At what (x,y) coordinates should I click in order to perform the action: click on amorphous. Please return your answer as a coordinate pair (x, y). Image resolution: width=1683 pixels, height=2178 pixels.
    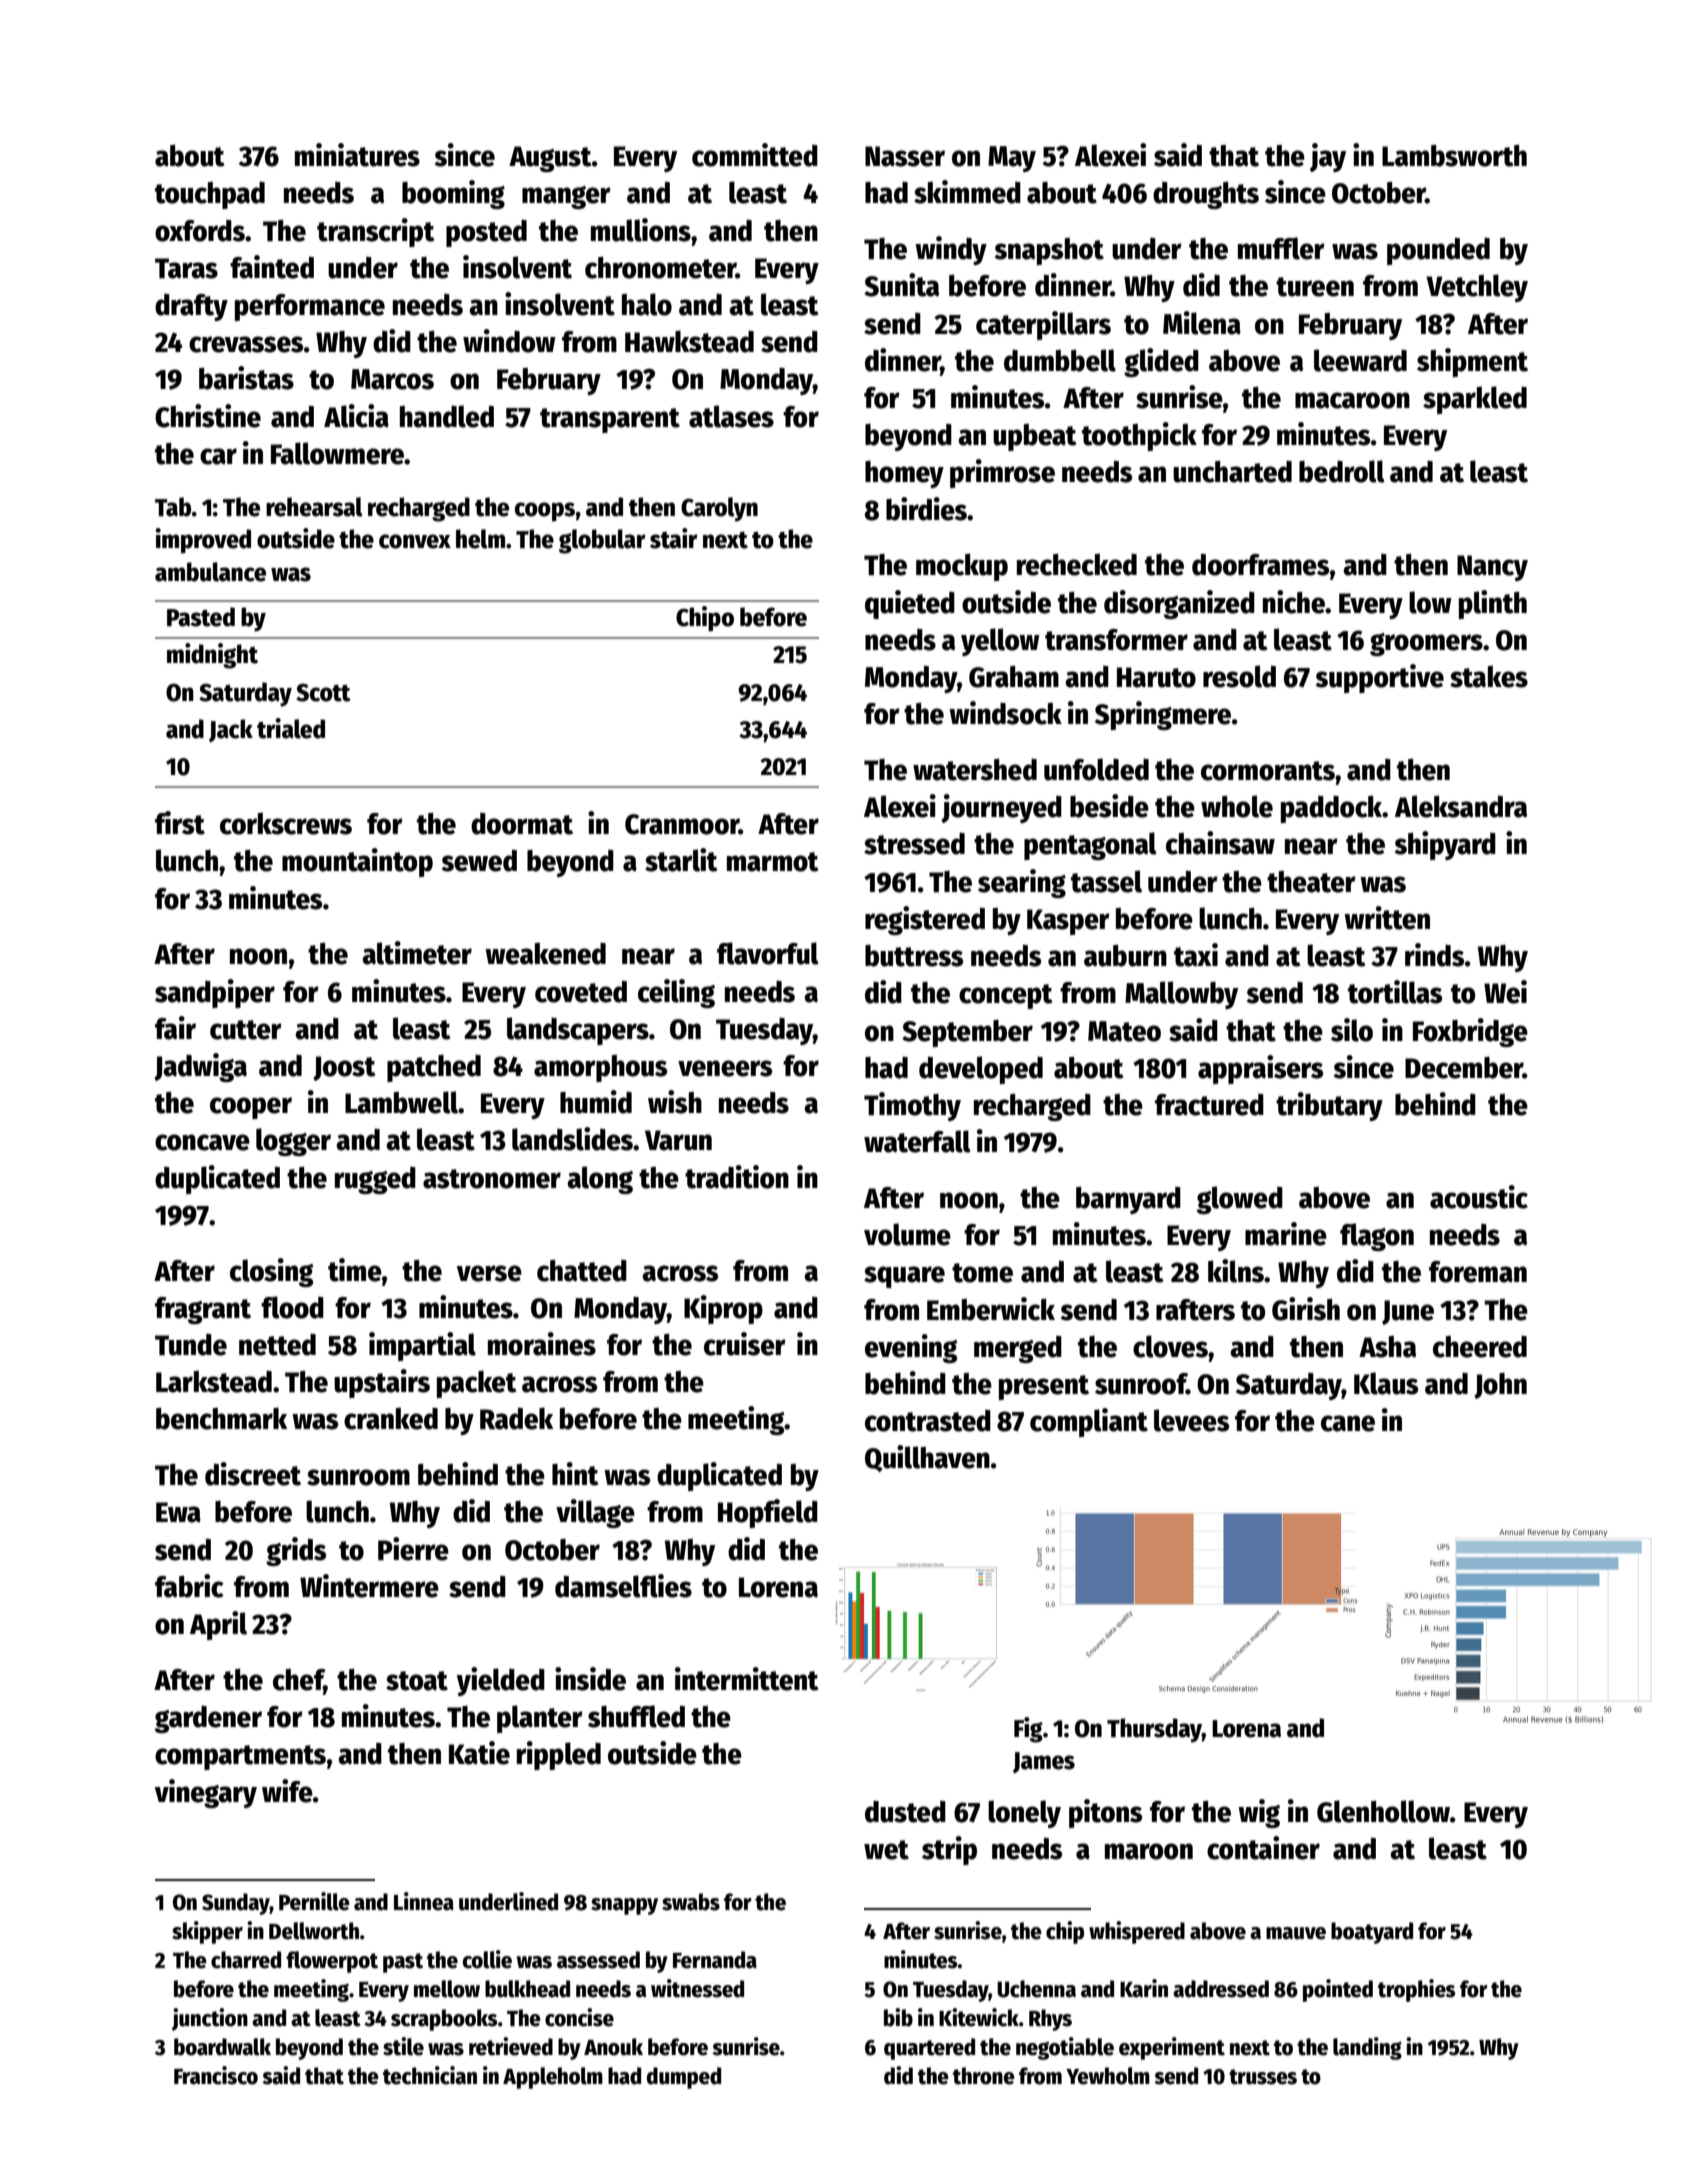
    Looking at the image, I should click on (600, 1068).
